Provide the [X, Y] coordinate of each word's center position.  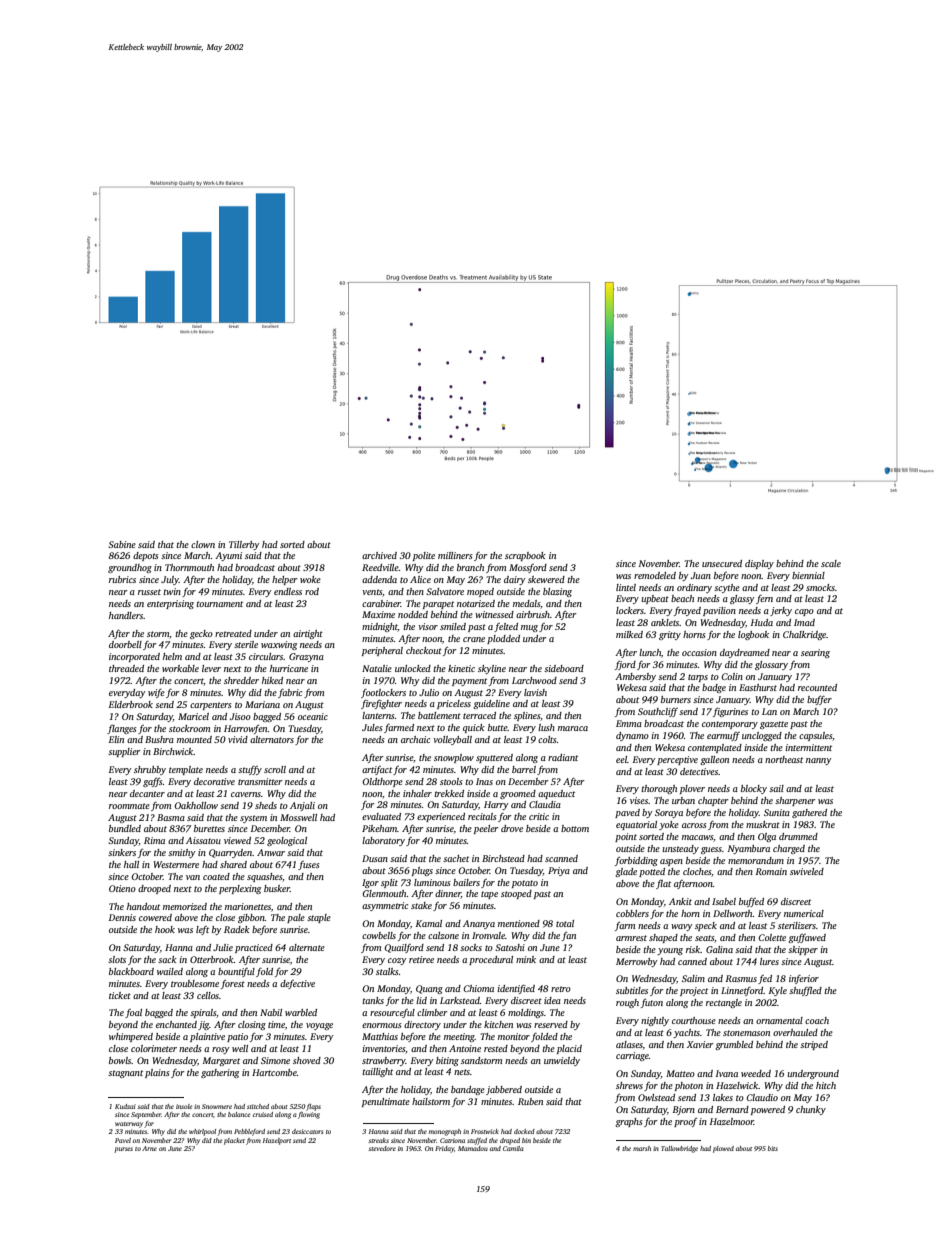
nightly [655, 1021]
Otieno [122, 888]
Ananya [479, 924]
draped [510, 1141]
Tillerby [244, 545]
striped [814, 1045]
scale [831, 563]
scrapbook [525, 556]
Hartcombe [274, 1072]
